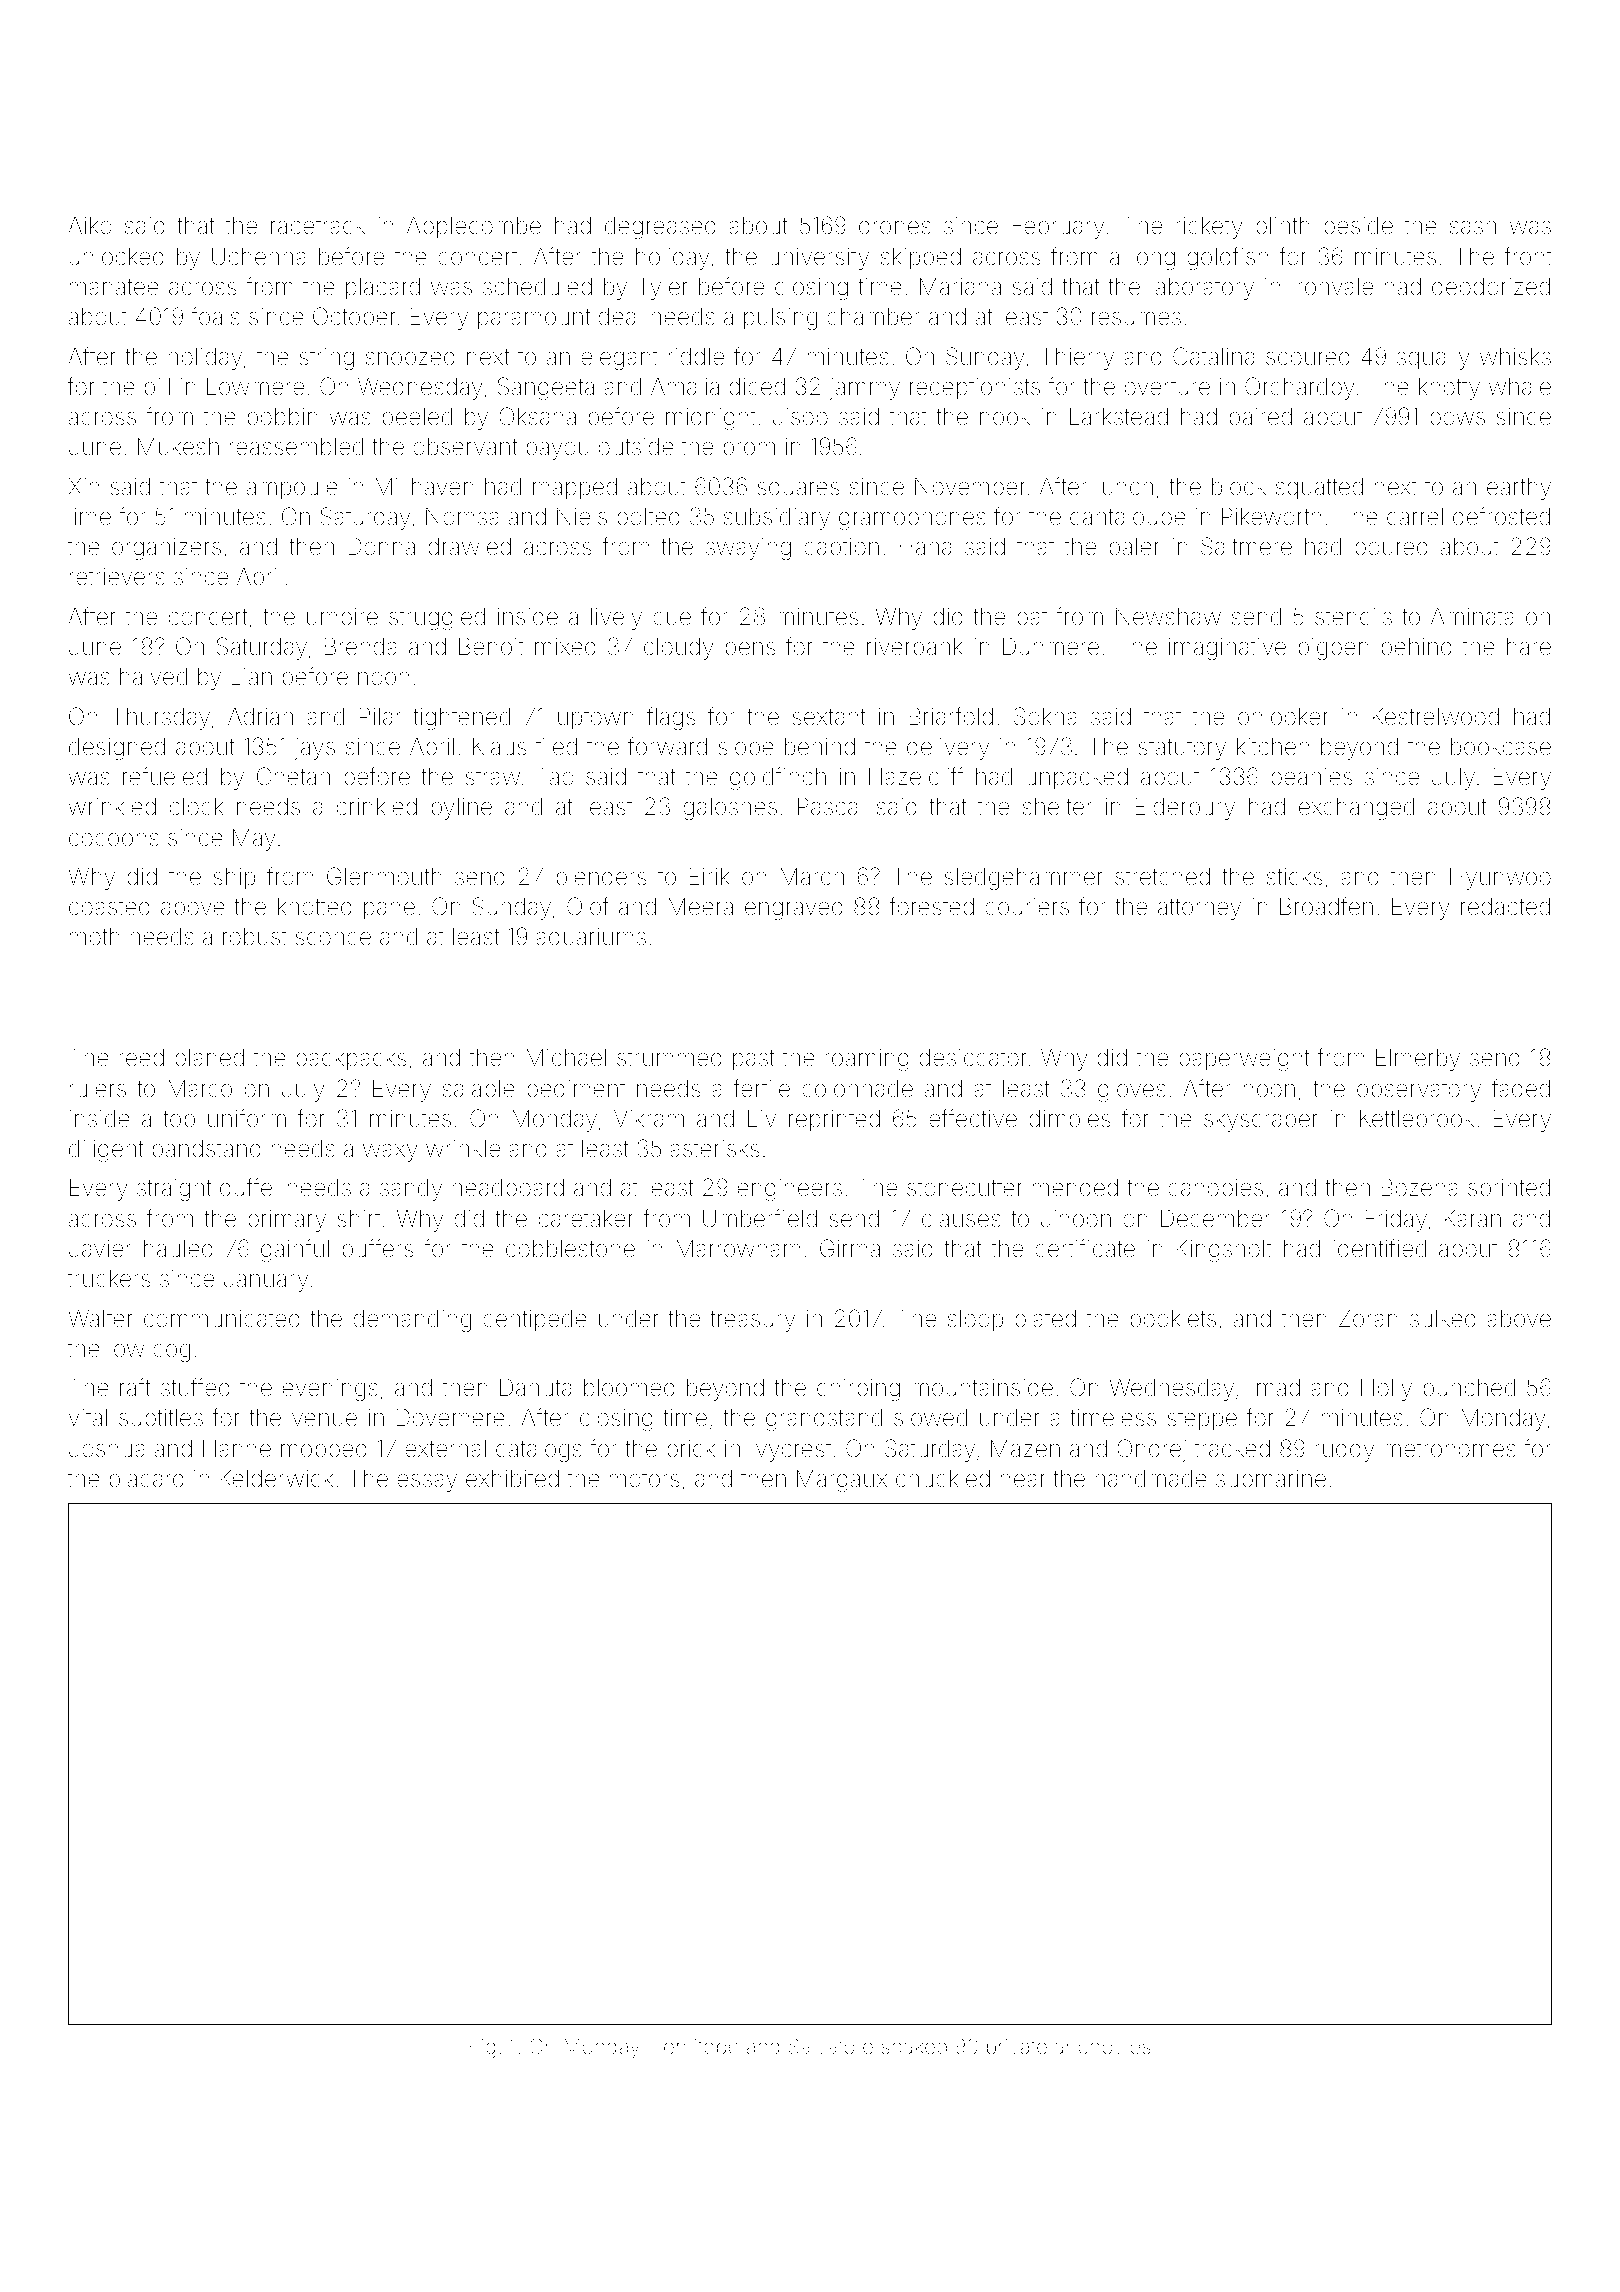  Describe the element at coordinates (1520, 387) in the screenshot. I see `whale` at that location.
